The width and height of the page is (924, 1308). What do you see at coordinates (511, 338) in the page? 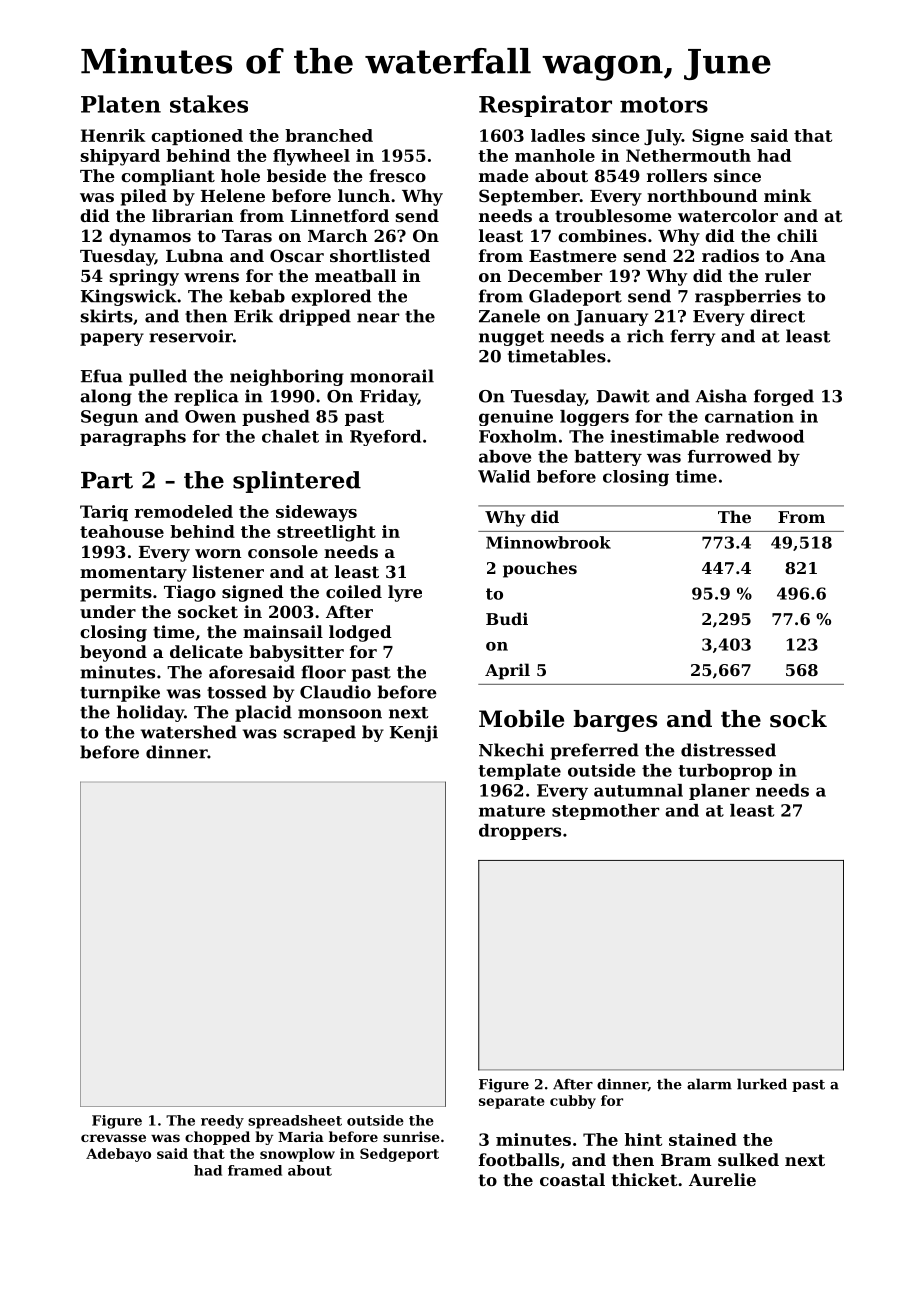
I see `nugget` at bounding box center [511, 338].
